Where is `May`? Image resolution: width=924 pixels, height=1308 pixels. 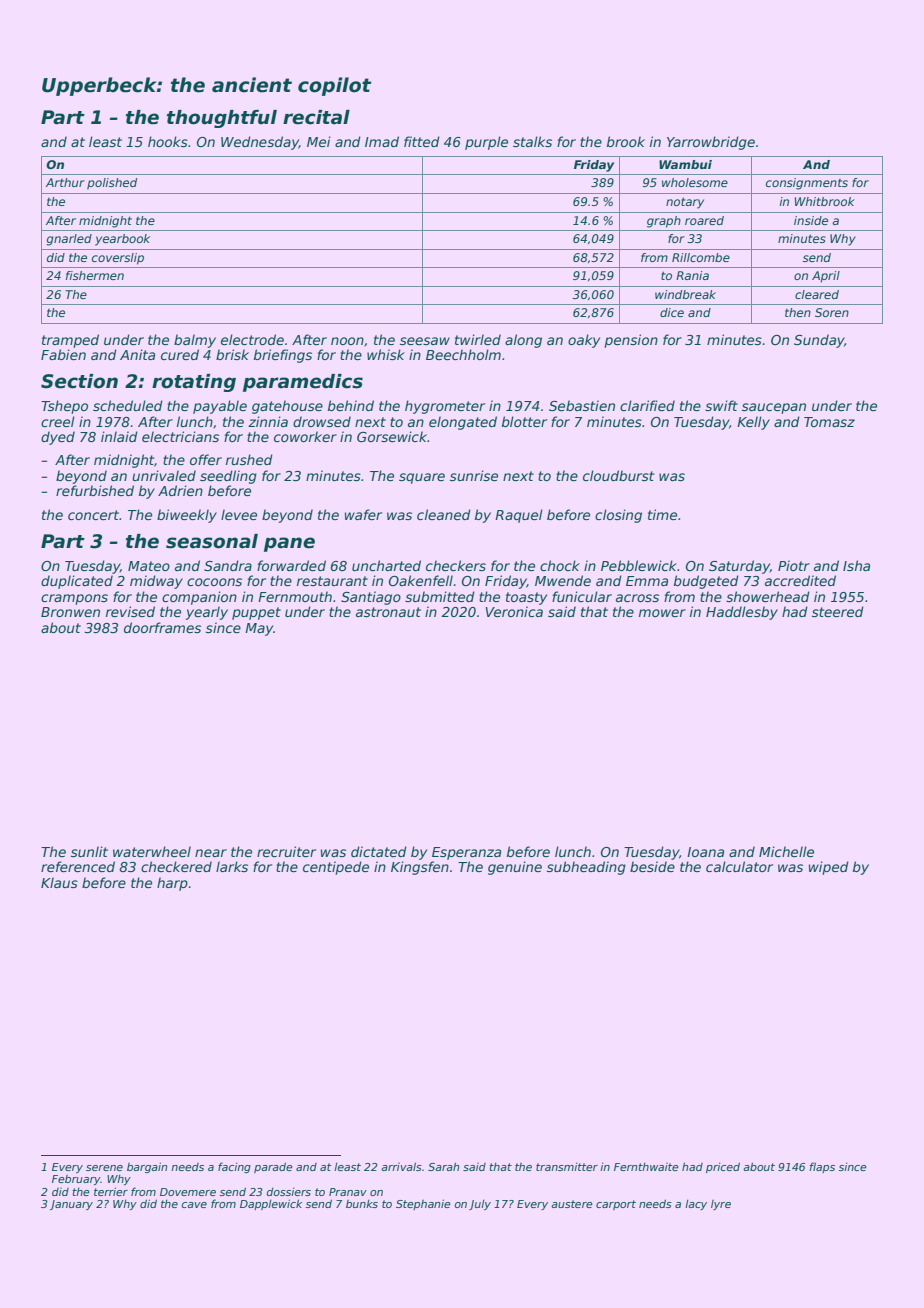 May is located at coordinates (259, 629).
